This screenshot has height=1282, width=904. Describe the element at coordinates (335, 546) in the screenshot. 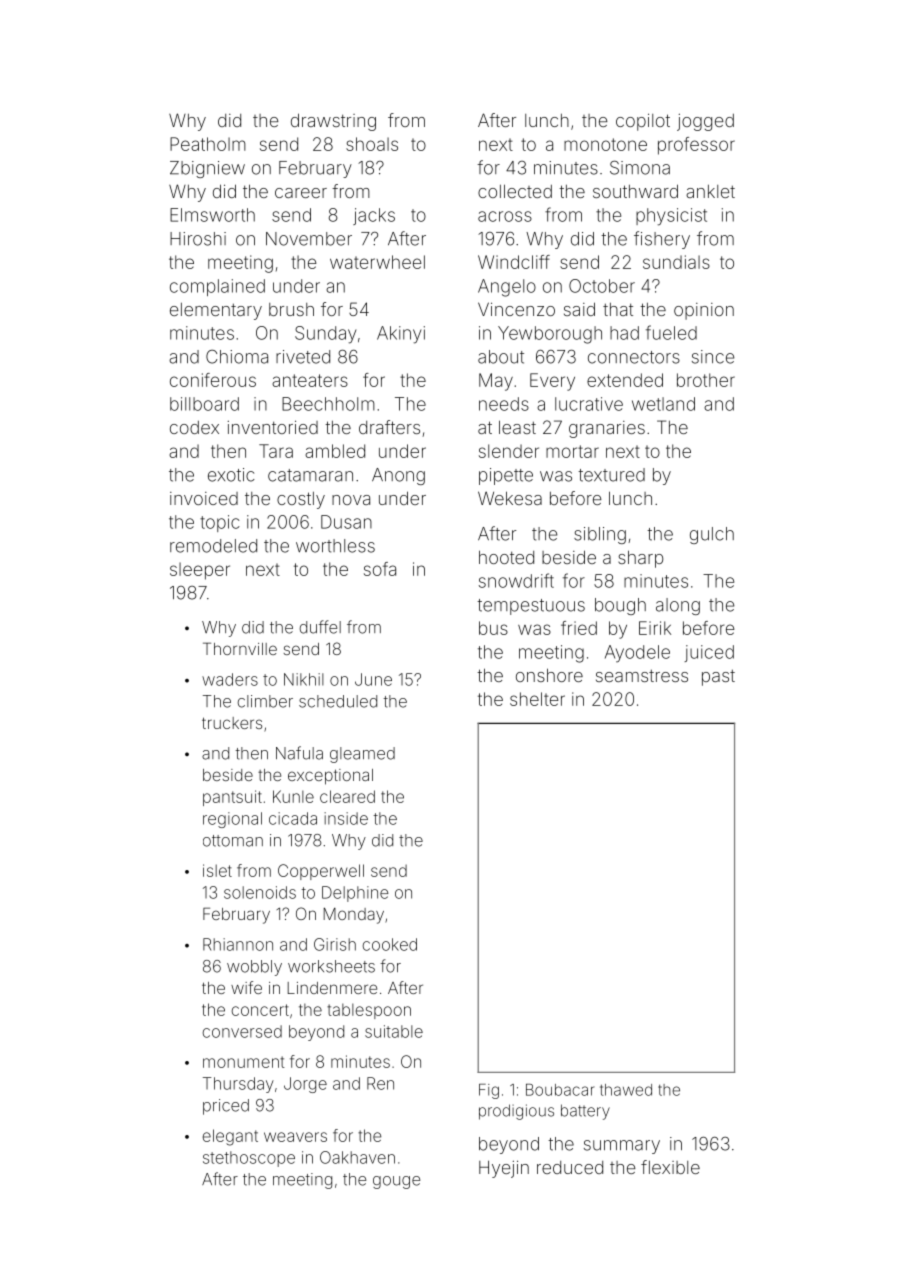

I see `worthless` at that location.
